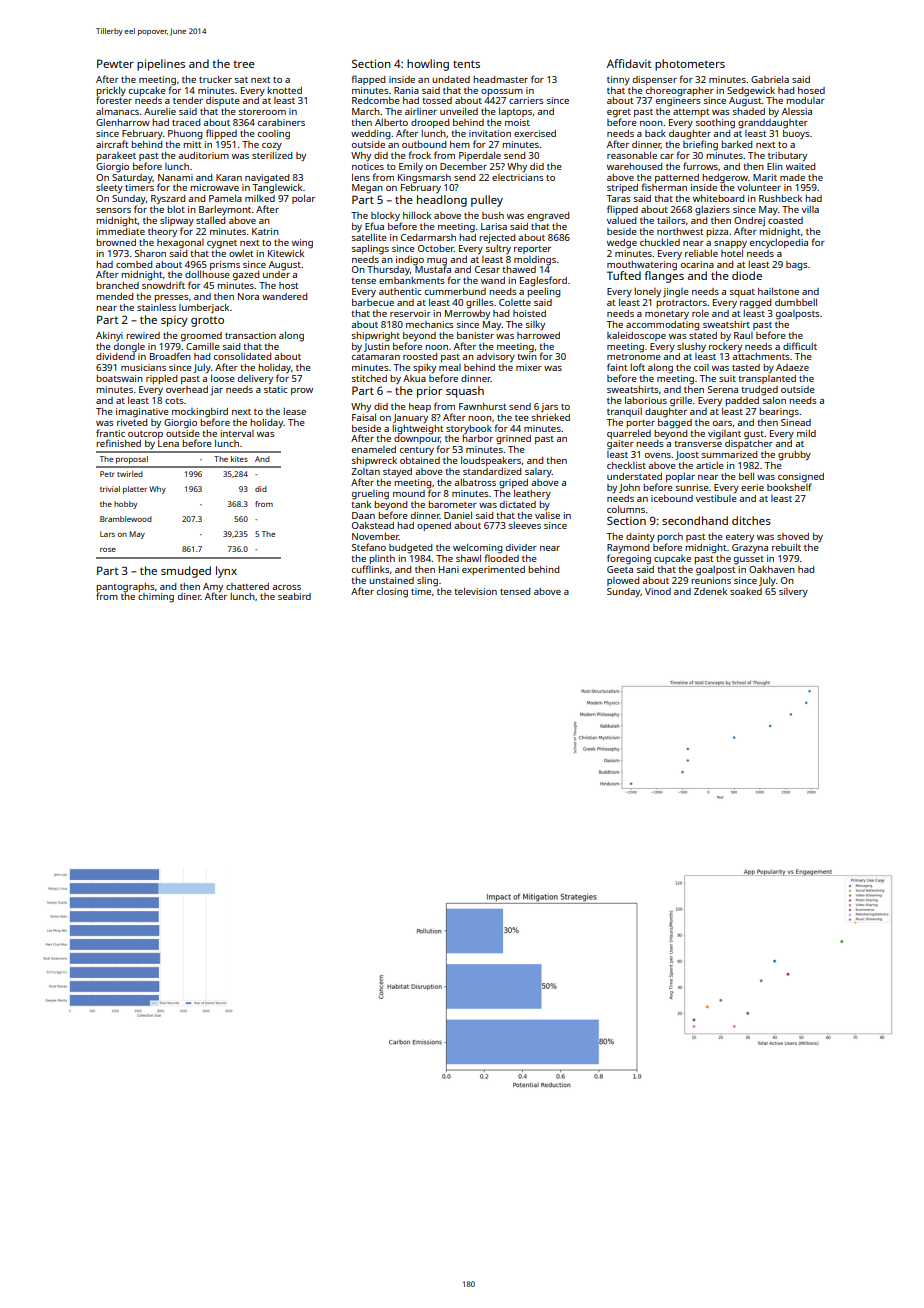 The image size is (924, 1308). What do you see at coordinates (244, 64) in the image?
I see `tree` at bounding box center [244, 64].
